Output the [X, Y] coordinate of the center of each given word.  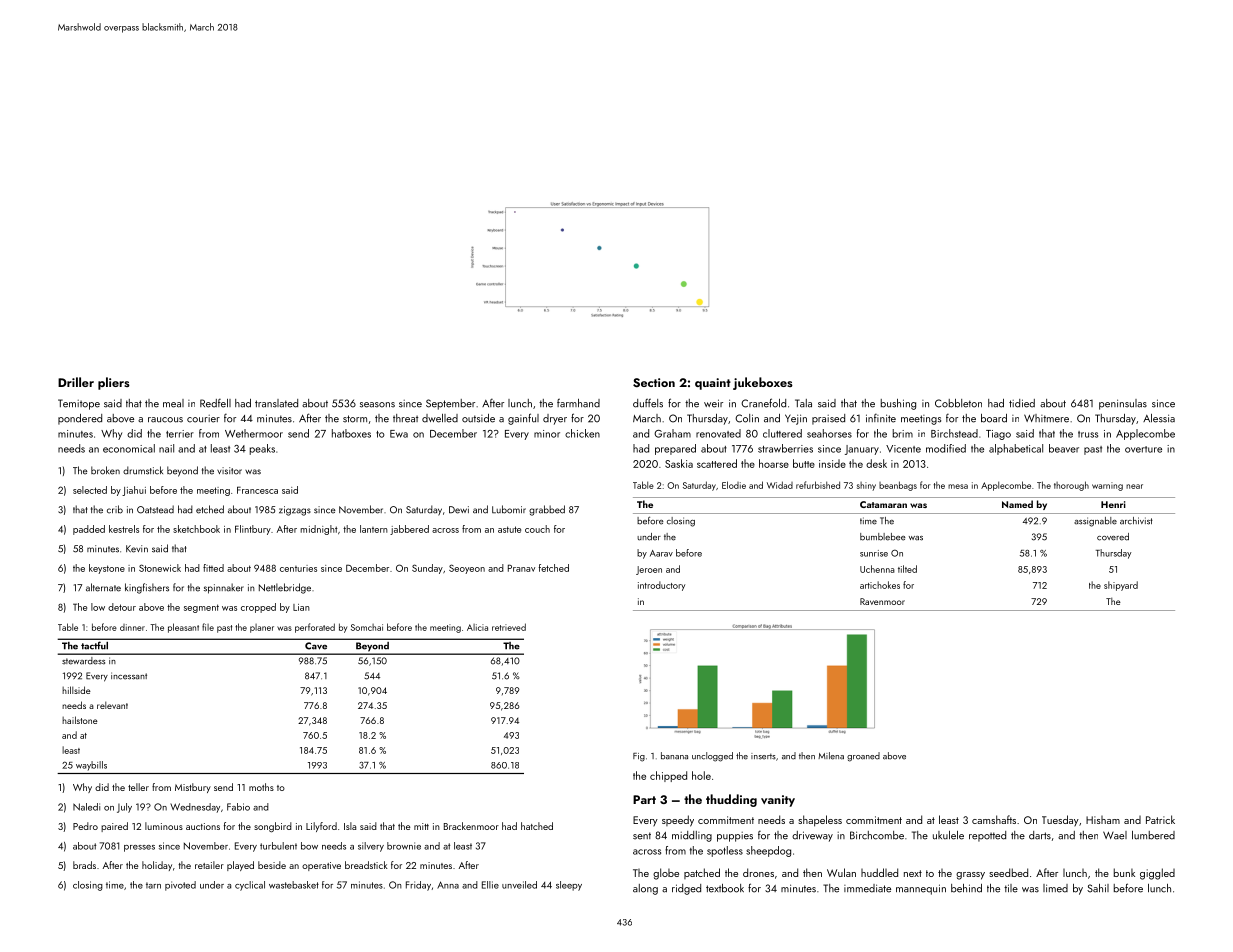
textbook [725, 888]
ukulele [948, 835]
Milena [831, 756]
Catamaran [883, 504]
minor [547, 434]
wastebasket [294, 885]
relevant [112, 705]
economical [129, 448]
